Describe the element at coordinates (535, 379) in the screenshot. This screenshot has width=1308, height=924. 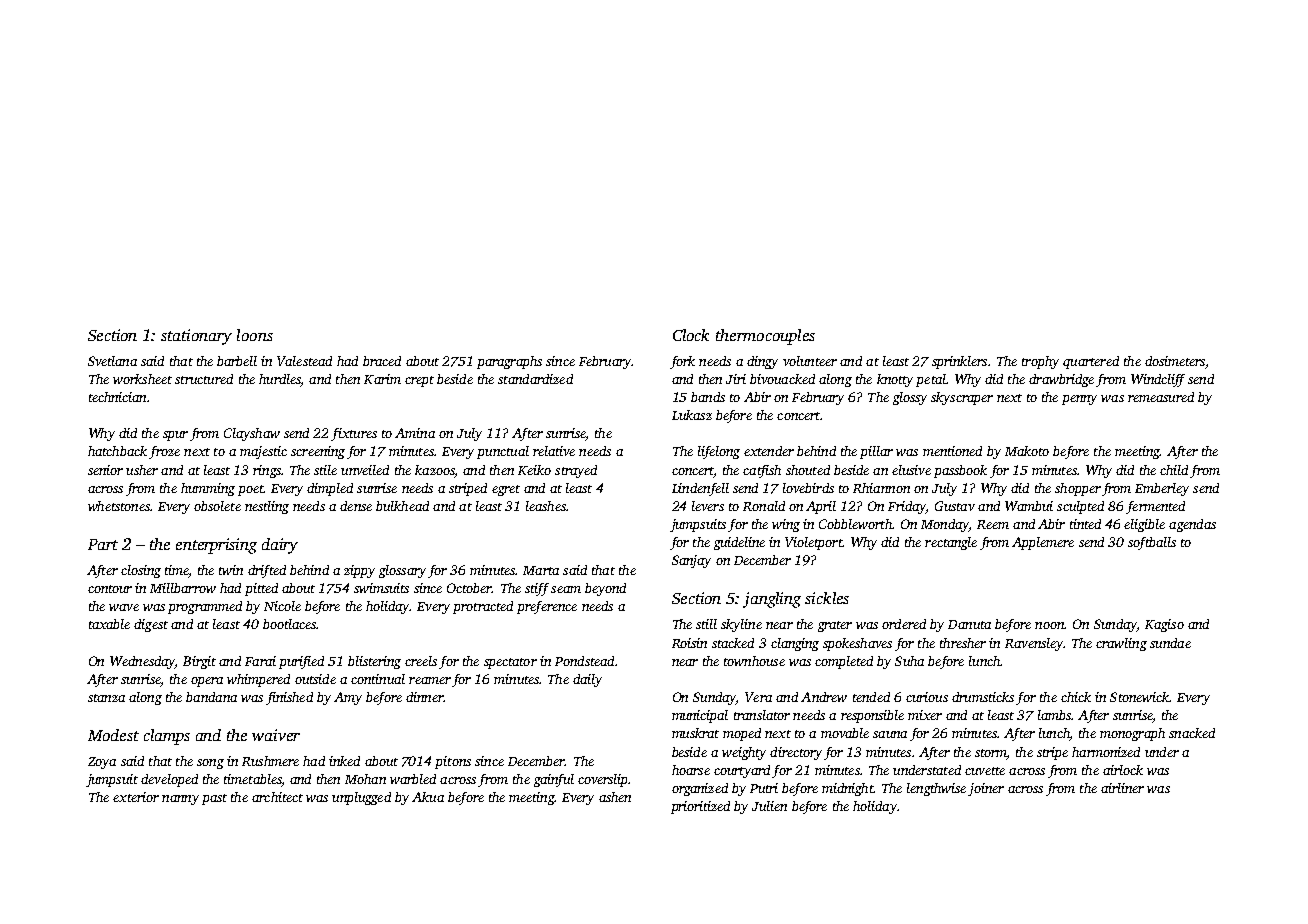
I see `standardized` at that location.
